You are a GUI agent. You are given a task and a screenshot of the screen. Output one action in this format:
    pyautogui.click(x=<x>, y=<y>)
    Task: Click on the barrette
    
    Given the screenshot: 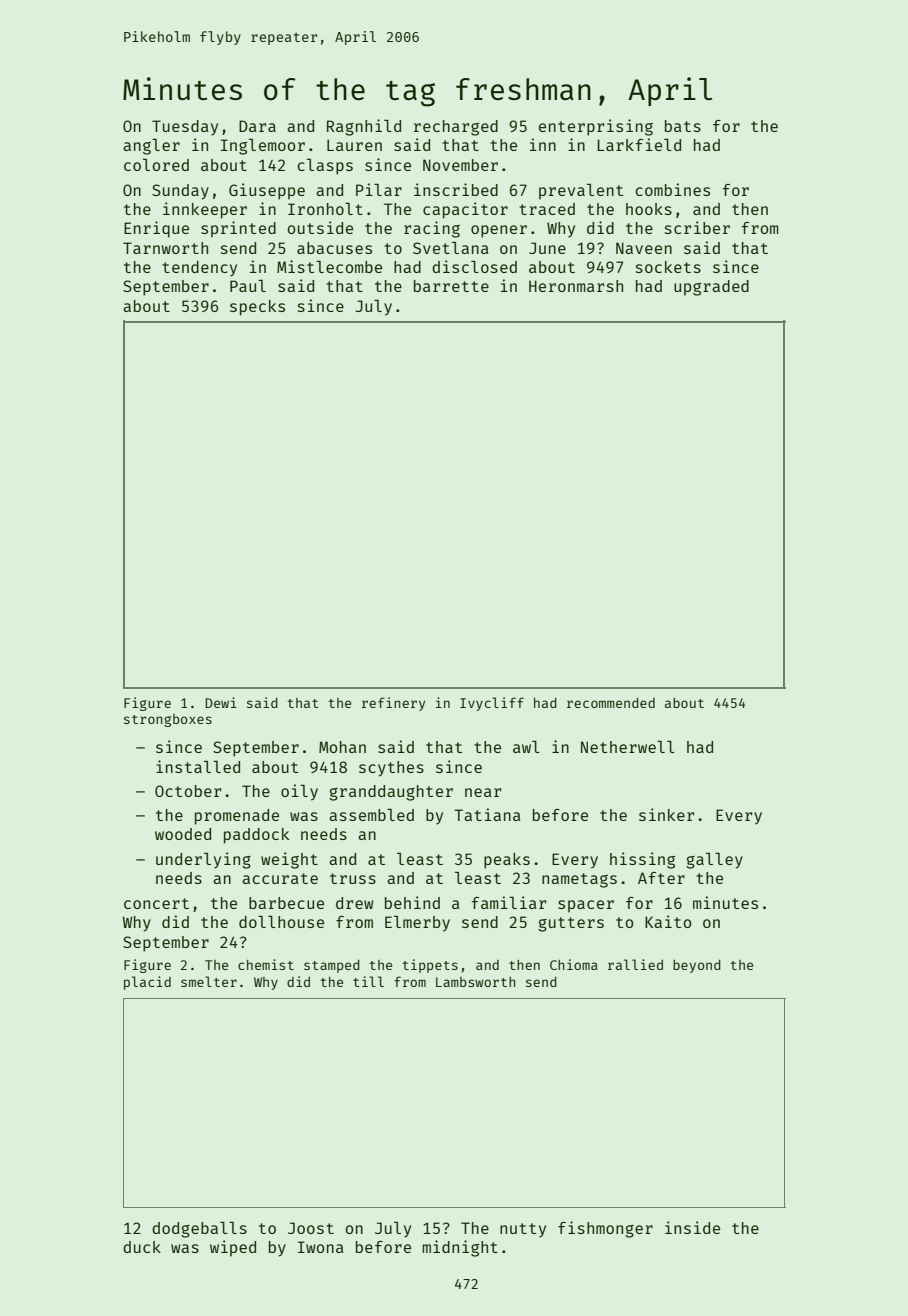 What is the action you would take?
    pyautogui.click(x=451, y=286)
